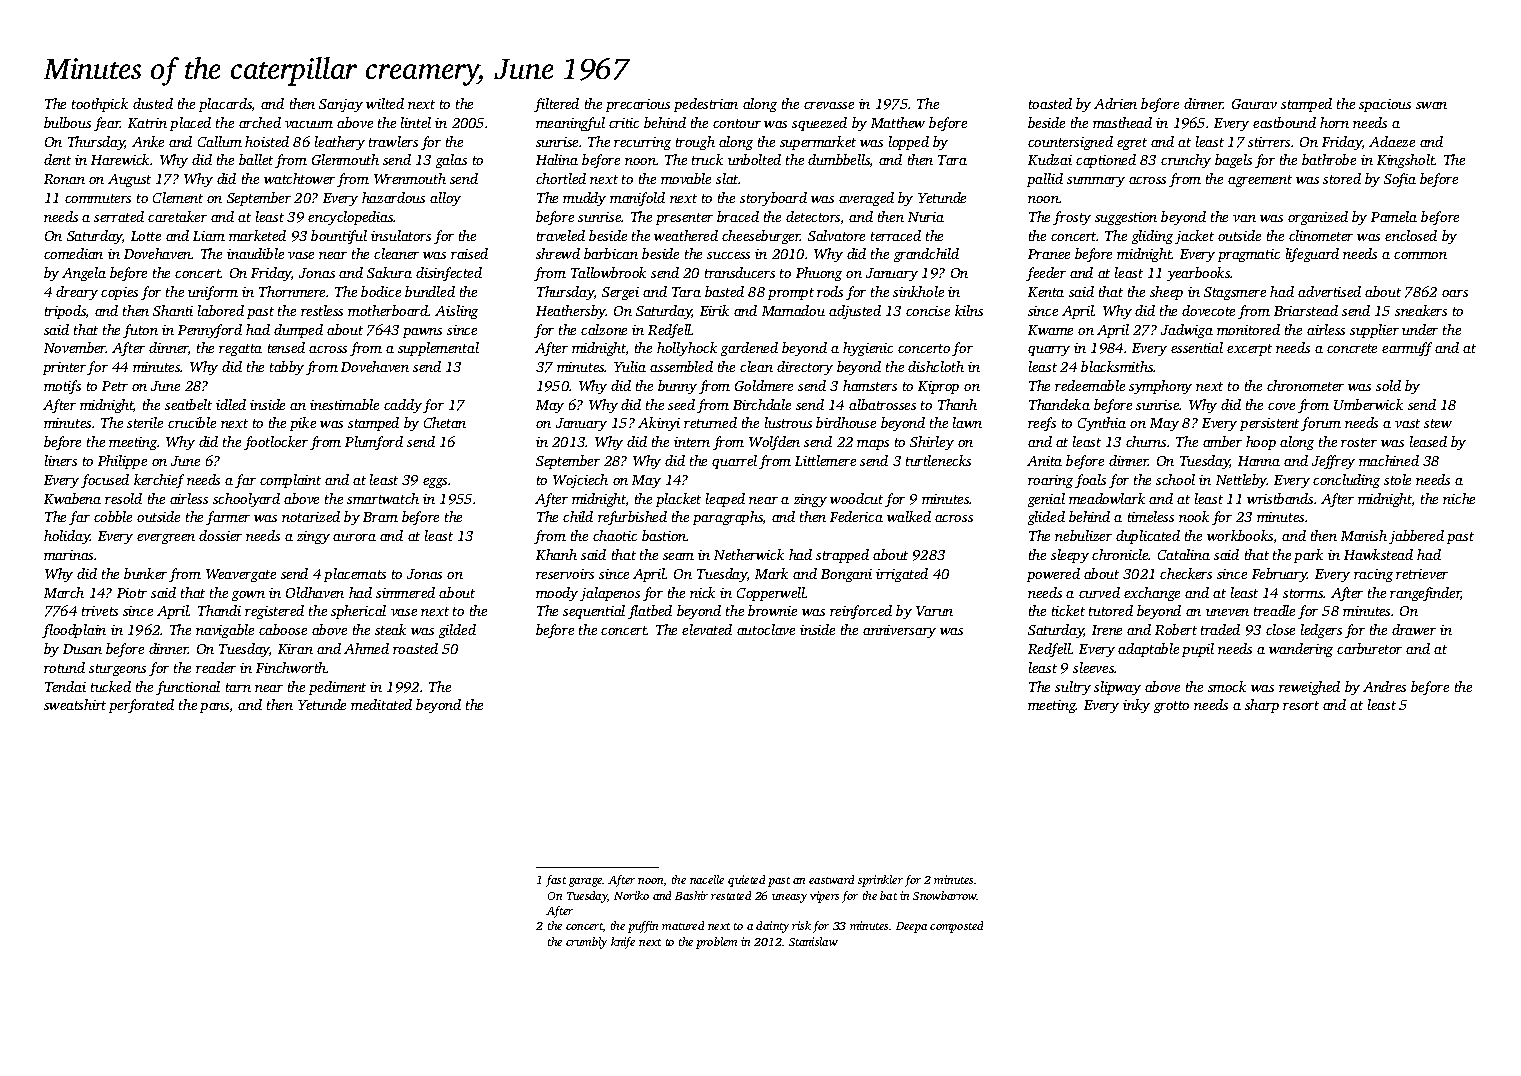 Image resolution: width=1521 pixels, height=1076 pixels. I want to click on nick, so click(702, 592).
